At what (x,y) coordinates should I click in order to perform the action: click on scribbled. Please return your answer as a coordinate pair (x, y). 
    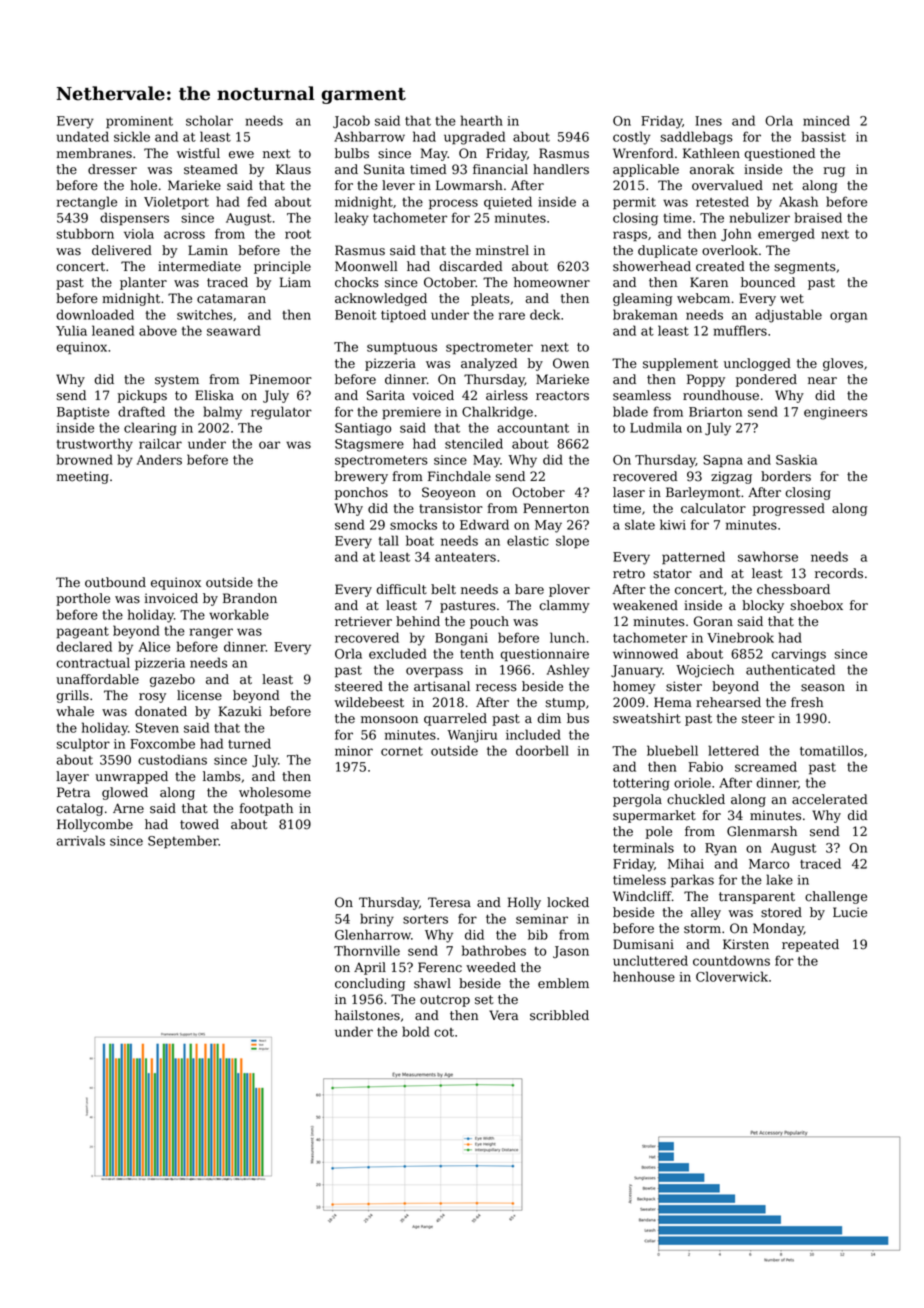
    Looking at the image, I should click on (559, 1015).
